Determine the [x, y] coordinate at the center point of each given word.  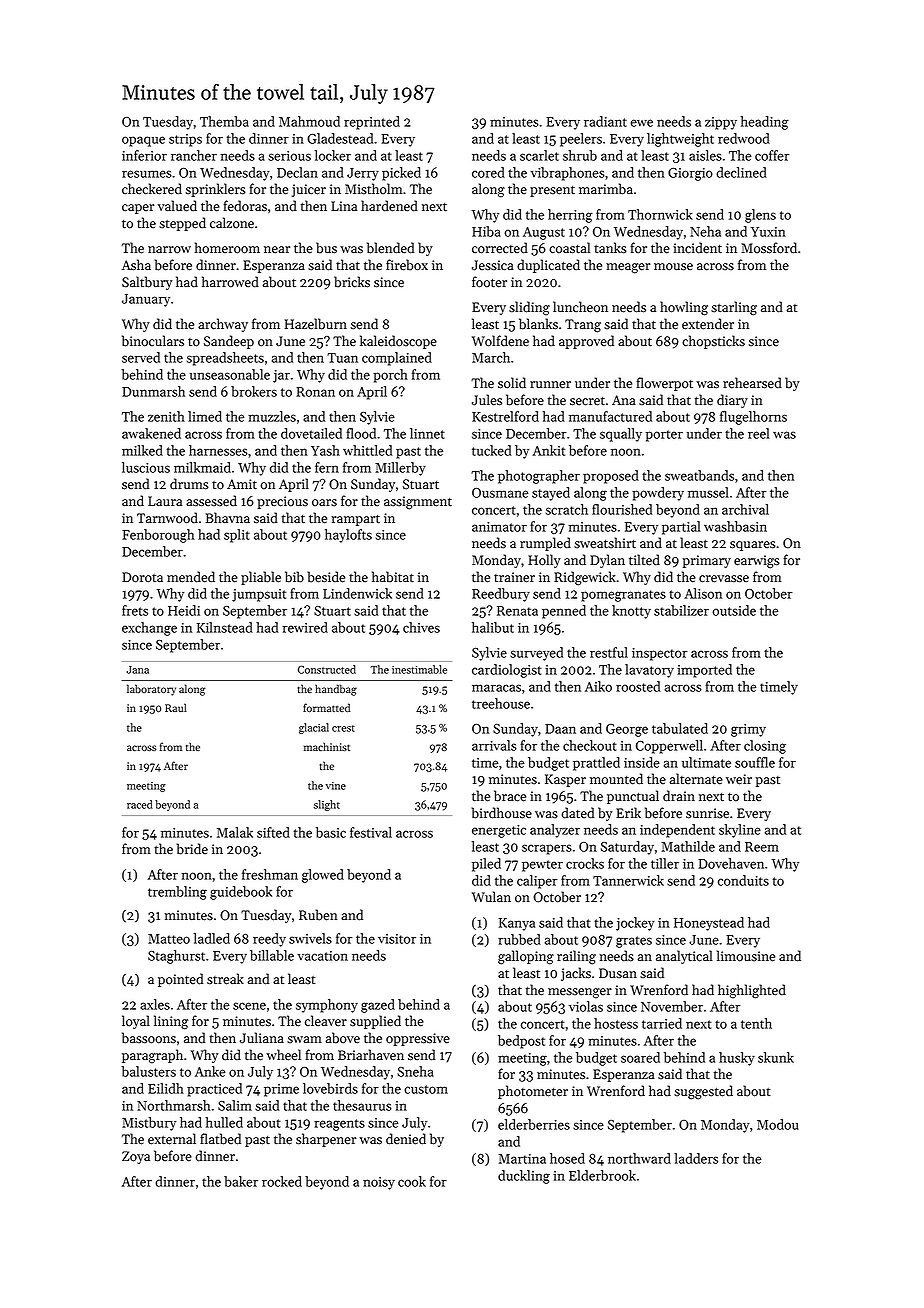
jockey [635, 924]
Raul [176, 707]
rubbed [519, 939]
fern [327, 467]
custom [426, 1089]
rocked [282, 1181]
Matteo [169, 939]
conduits [743, 880]
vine [336, 786]
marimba [606, 189]
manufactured [610, 416]
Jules [487, 400]
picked [401, 174]
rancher [194, 155]
